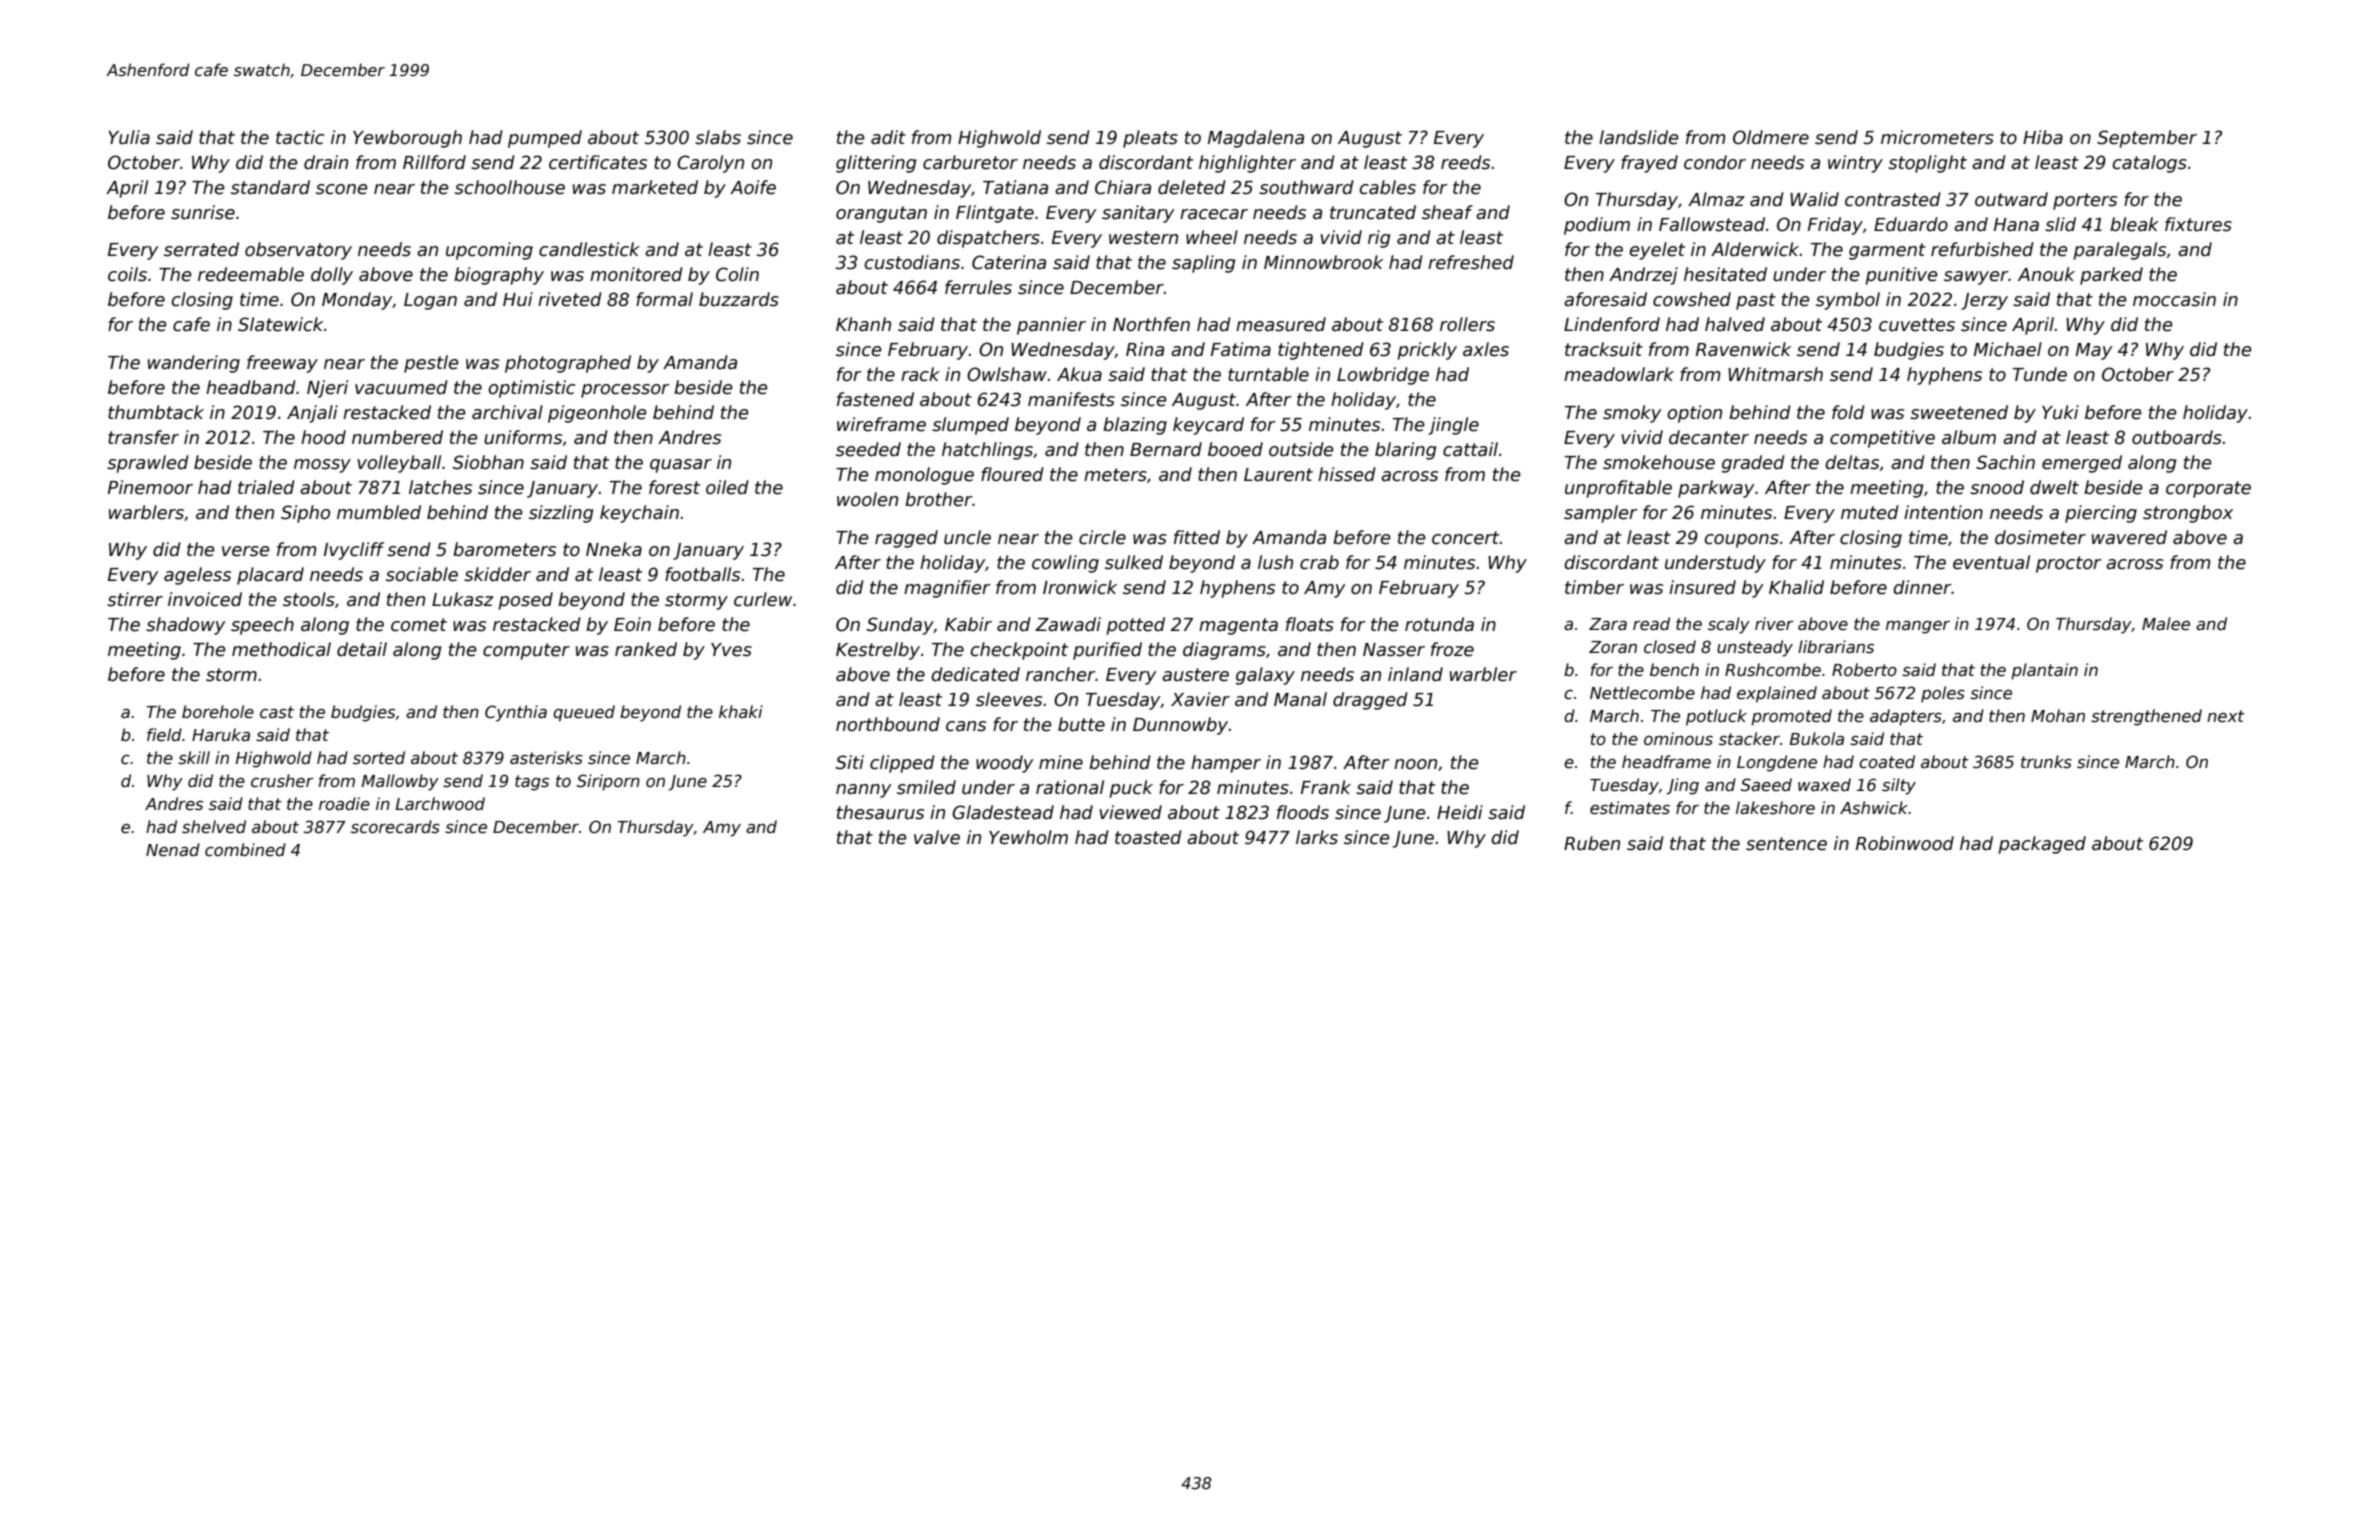 Image resolution: width=2363 pixels, height=1529 pixels. What do you see at coordinates (1135, 426) in the screenshot?
I see `blazing` at bounding box center [1135, 426].
